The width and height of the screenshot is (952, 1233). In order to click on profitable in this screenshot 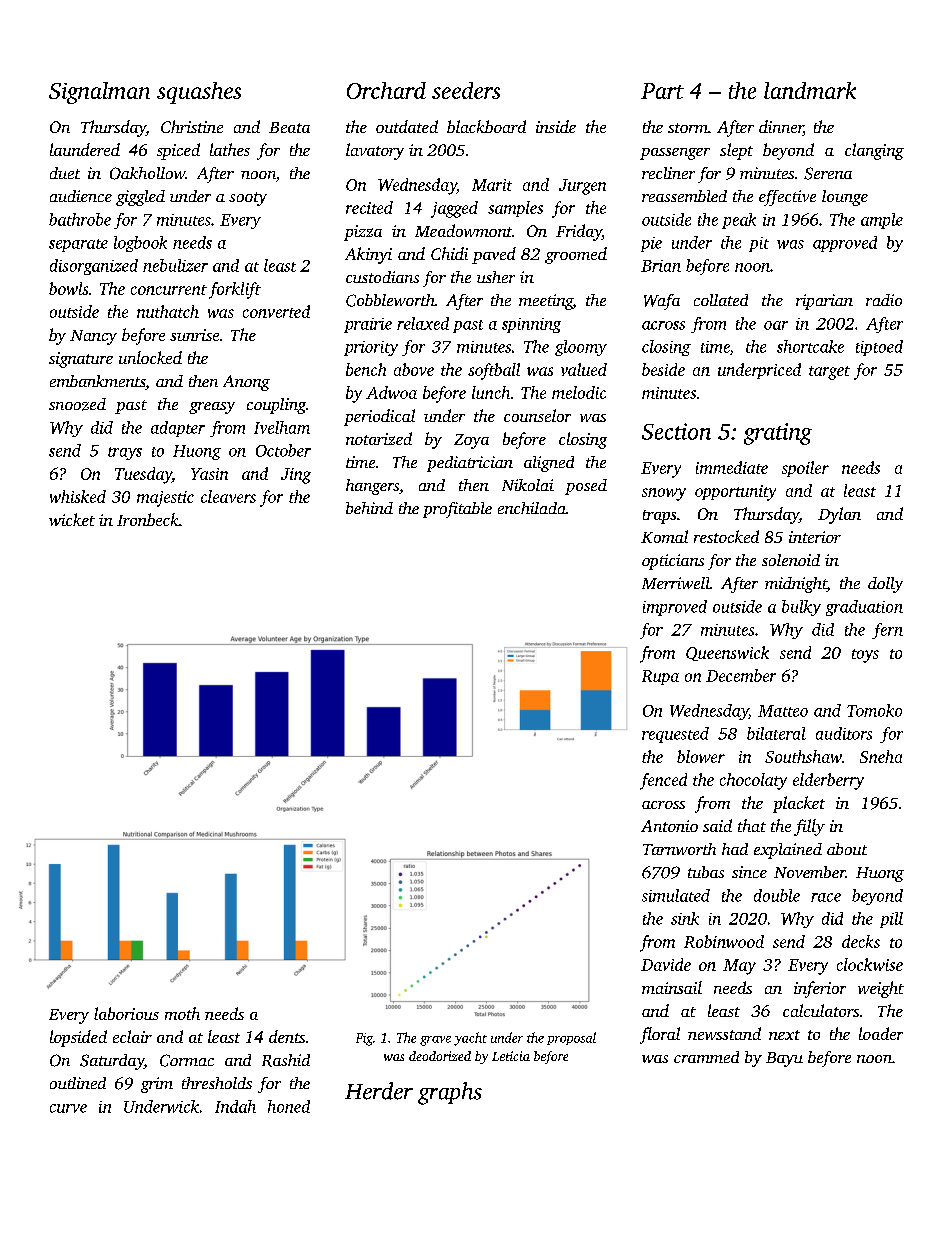, I will do `click(457, 510)`.
